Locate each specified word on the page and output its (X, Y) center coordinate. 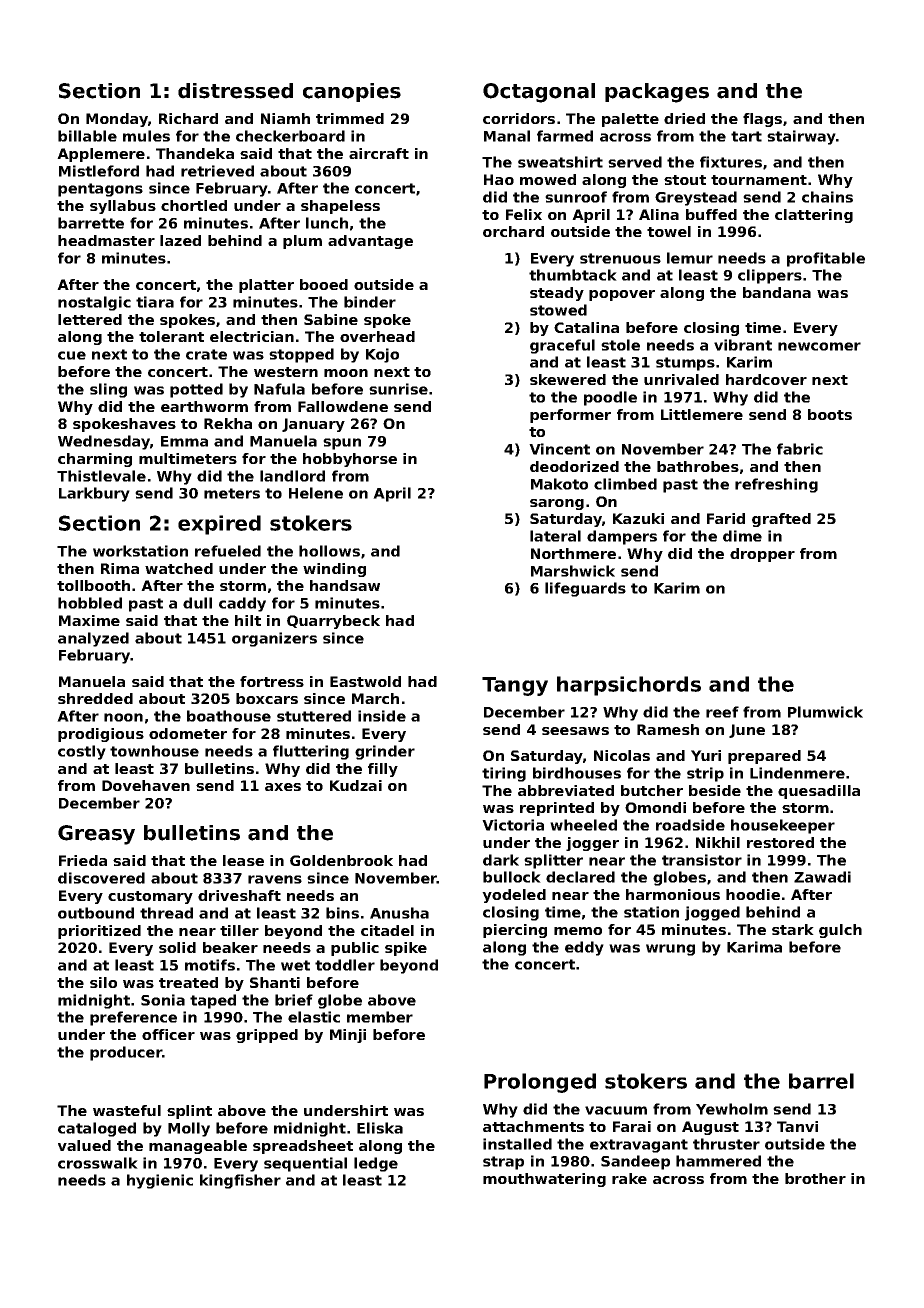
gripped (267, 1036)
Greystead (696, 198)
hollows (329, 551)
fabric (800, 449)
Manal (507, 136)
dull (197, 603)
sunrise (398, 389)
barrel (821, 1081)
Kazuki (638, 518)
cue (72, 355)
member (380, 1017)
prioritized (99, 932)
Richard (188, 118)
